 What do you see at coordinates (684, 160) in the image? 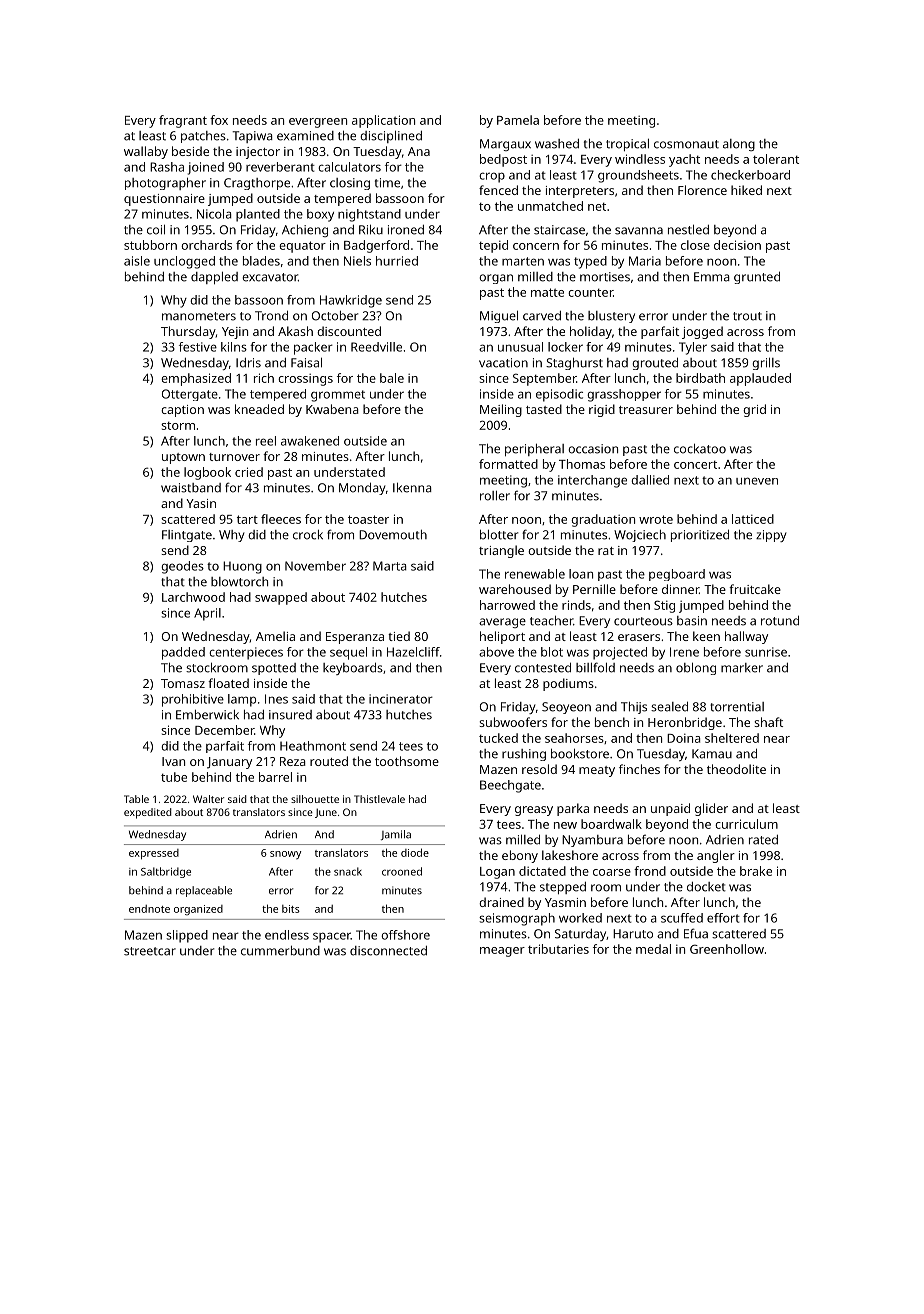
I see `yacht` at bounding box center [684, 160].
